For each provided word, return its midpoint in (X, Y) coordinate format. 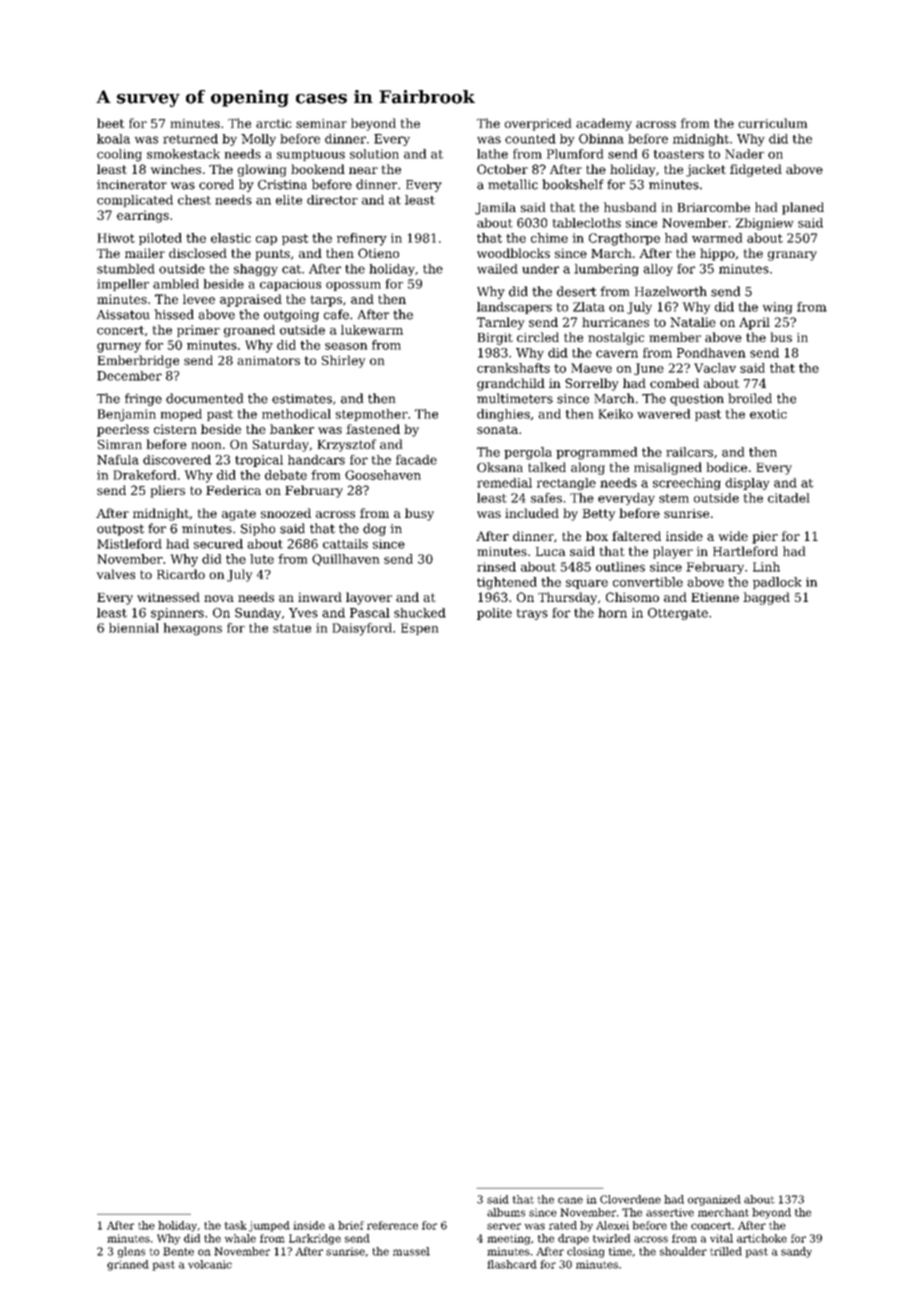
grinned (128, 1265)
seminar (321, 123)
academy (604, 124)
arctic (274, 123)
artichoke (762, 1238)
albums (506, 1212)
